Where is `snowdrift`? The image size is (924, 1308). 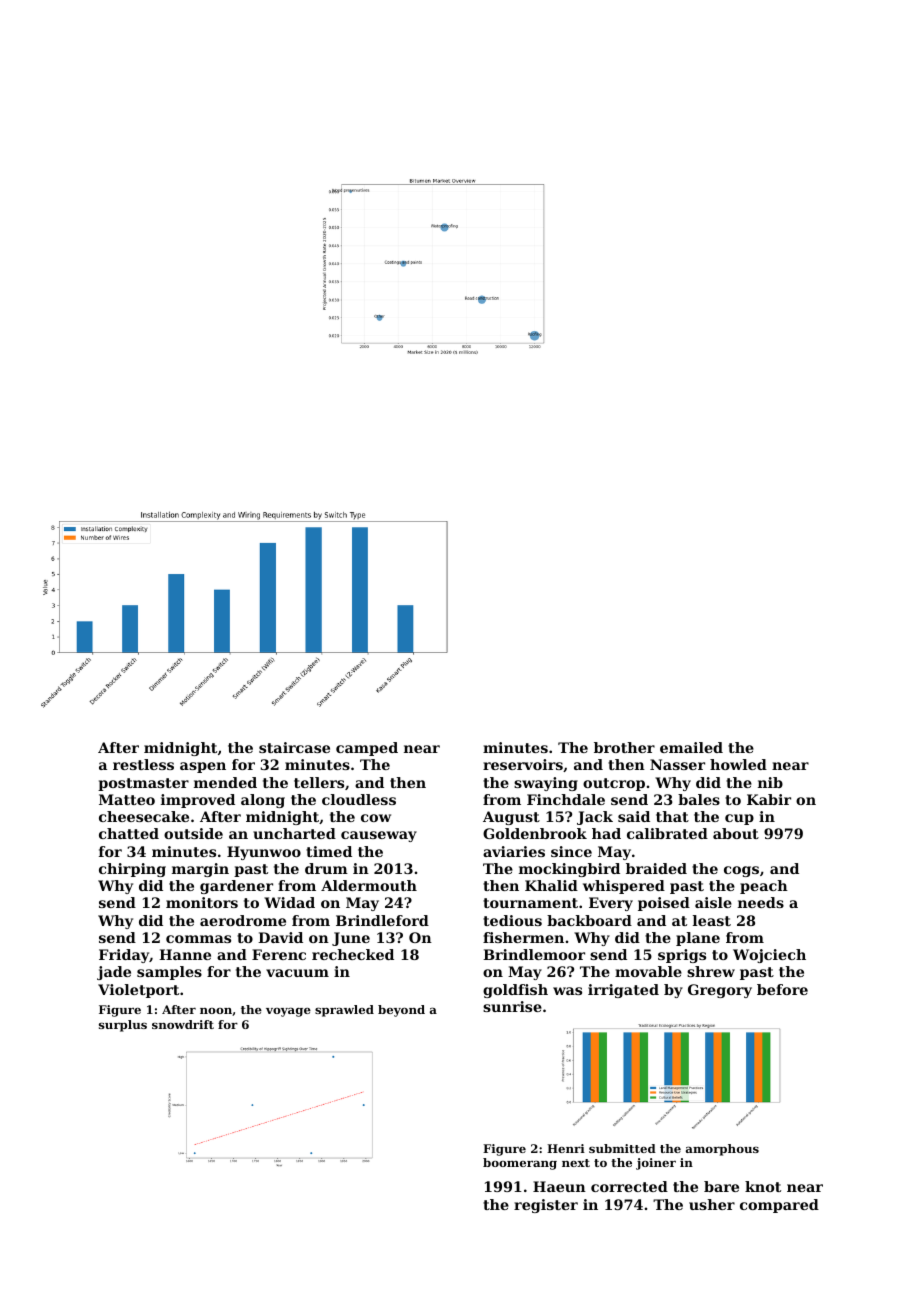
snowdrift is located at coordinates (183, 1024).
